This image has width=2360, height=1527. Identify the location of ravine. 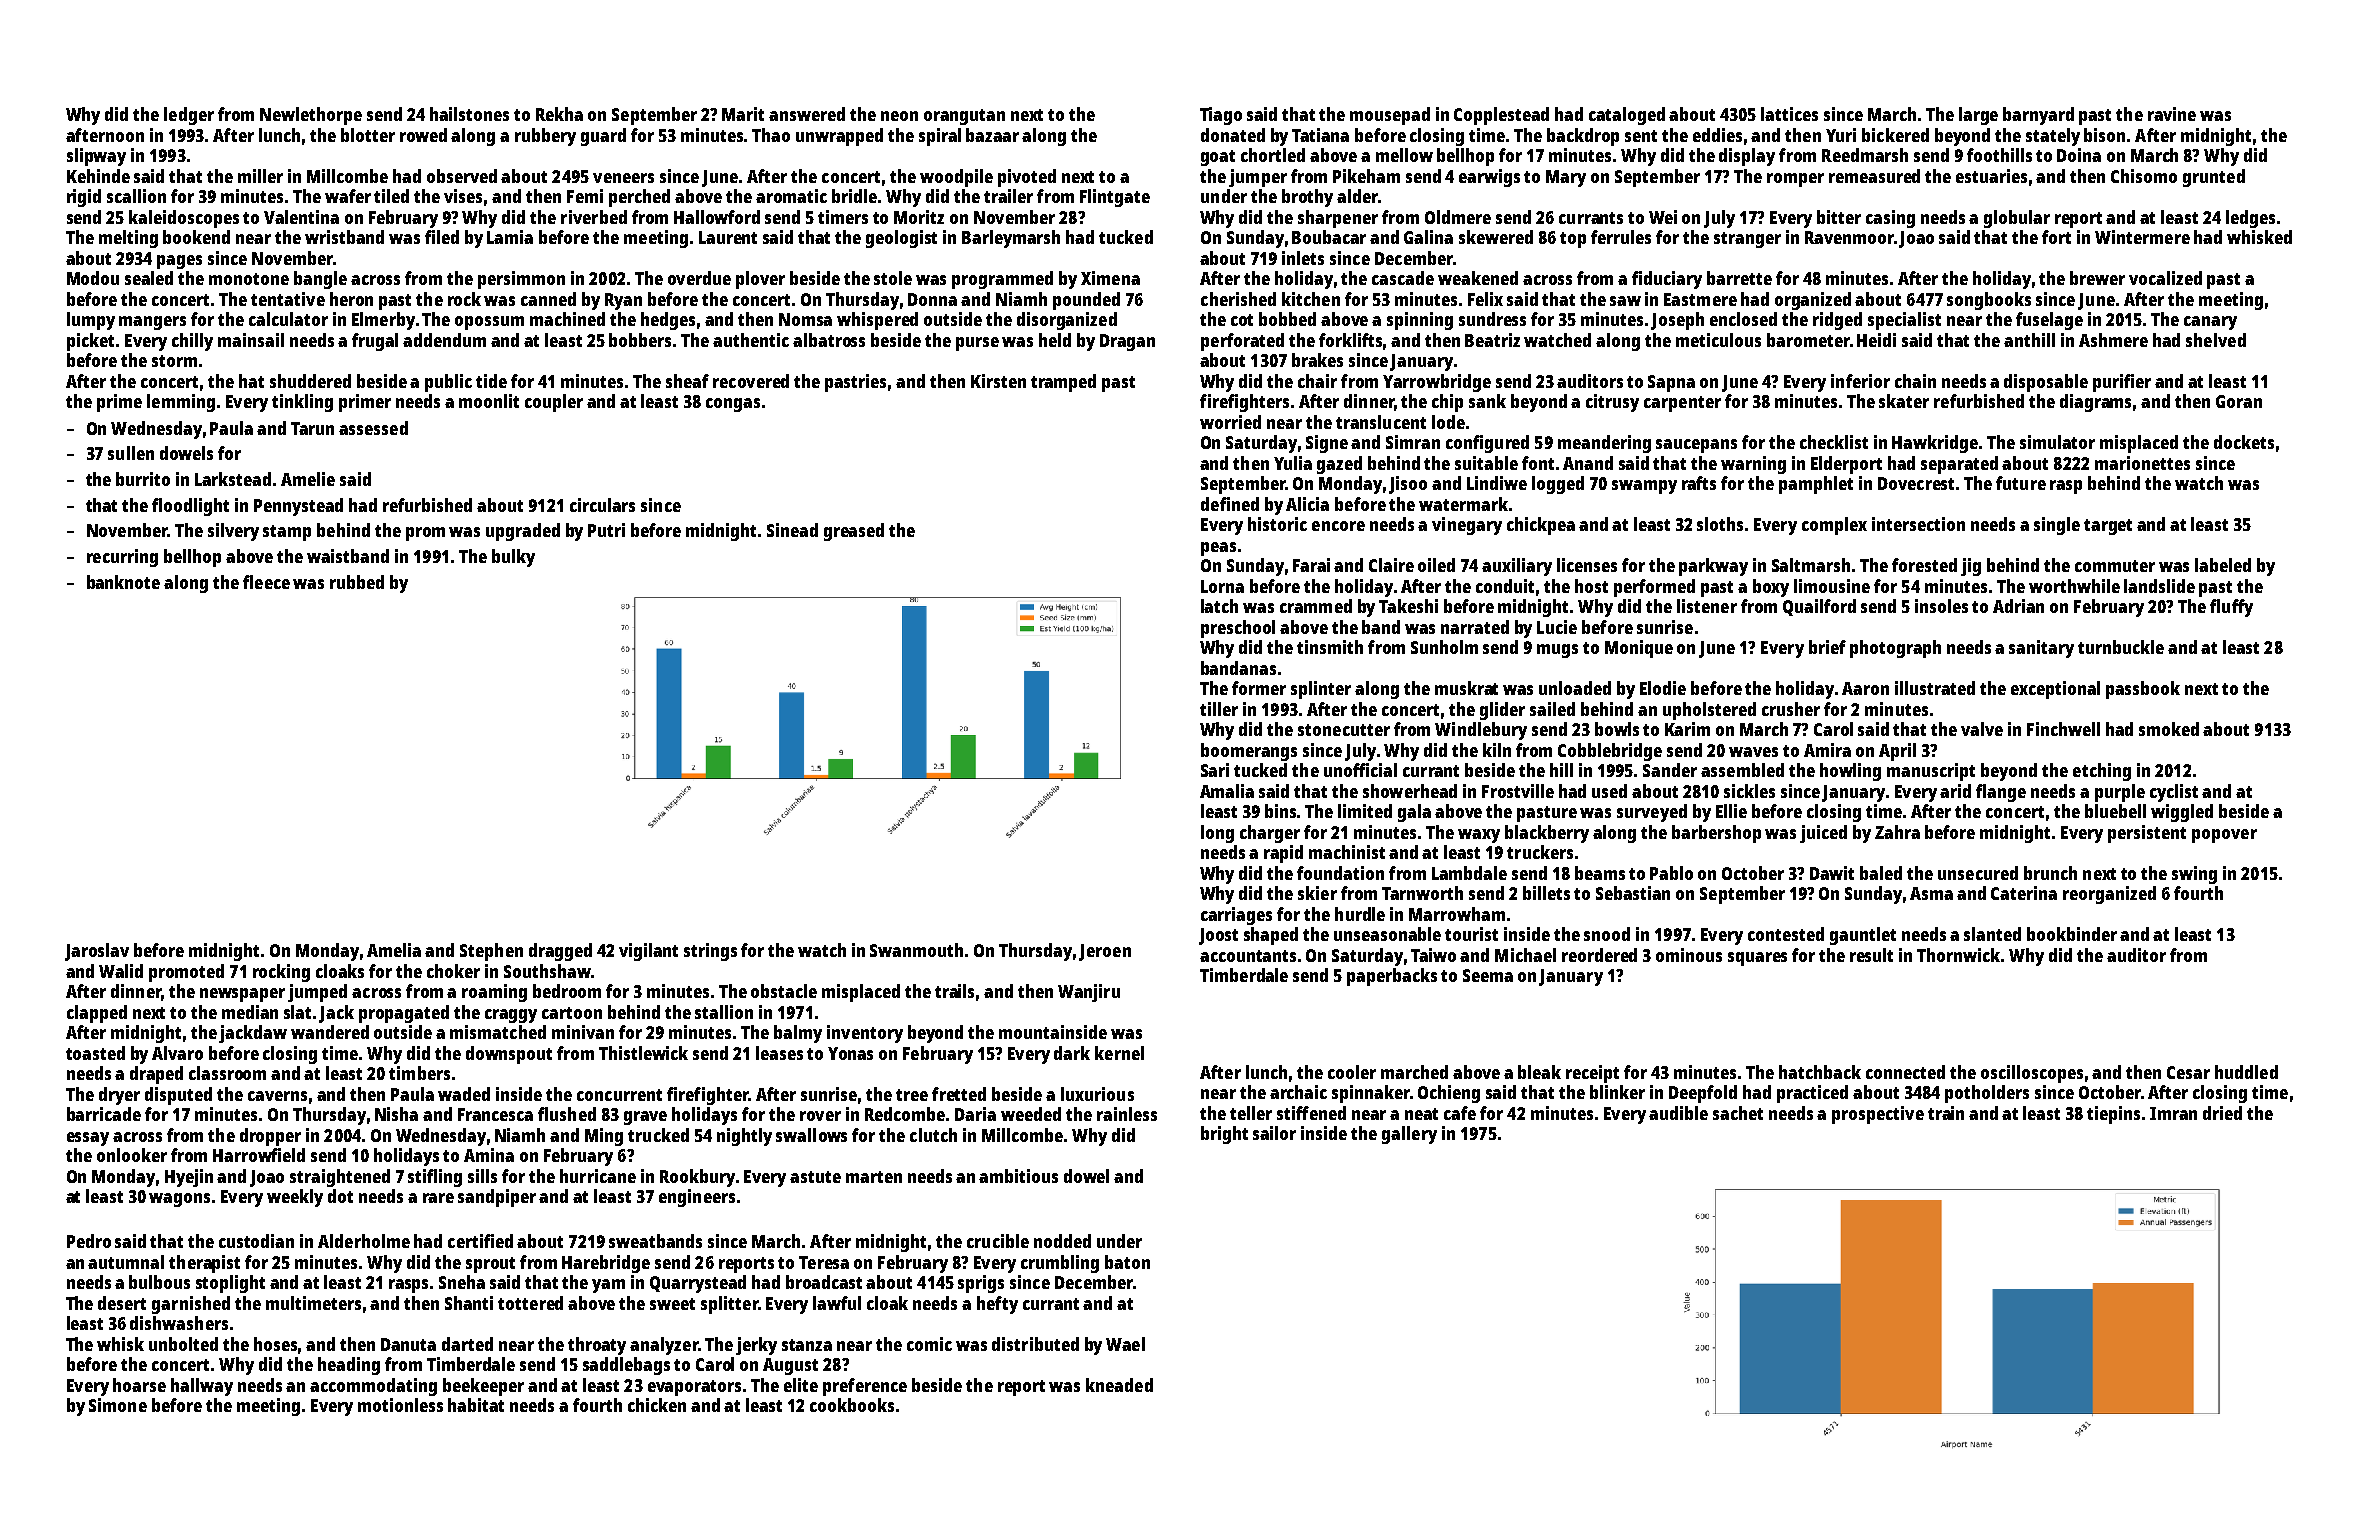
(2172, 114).
